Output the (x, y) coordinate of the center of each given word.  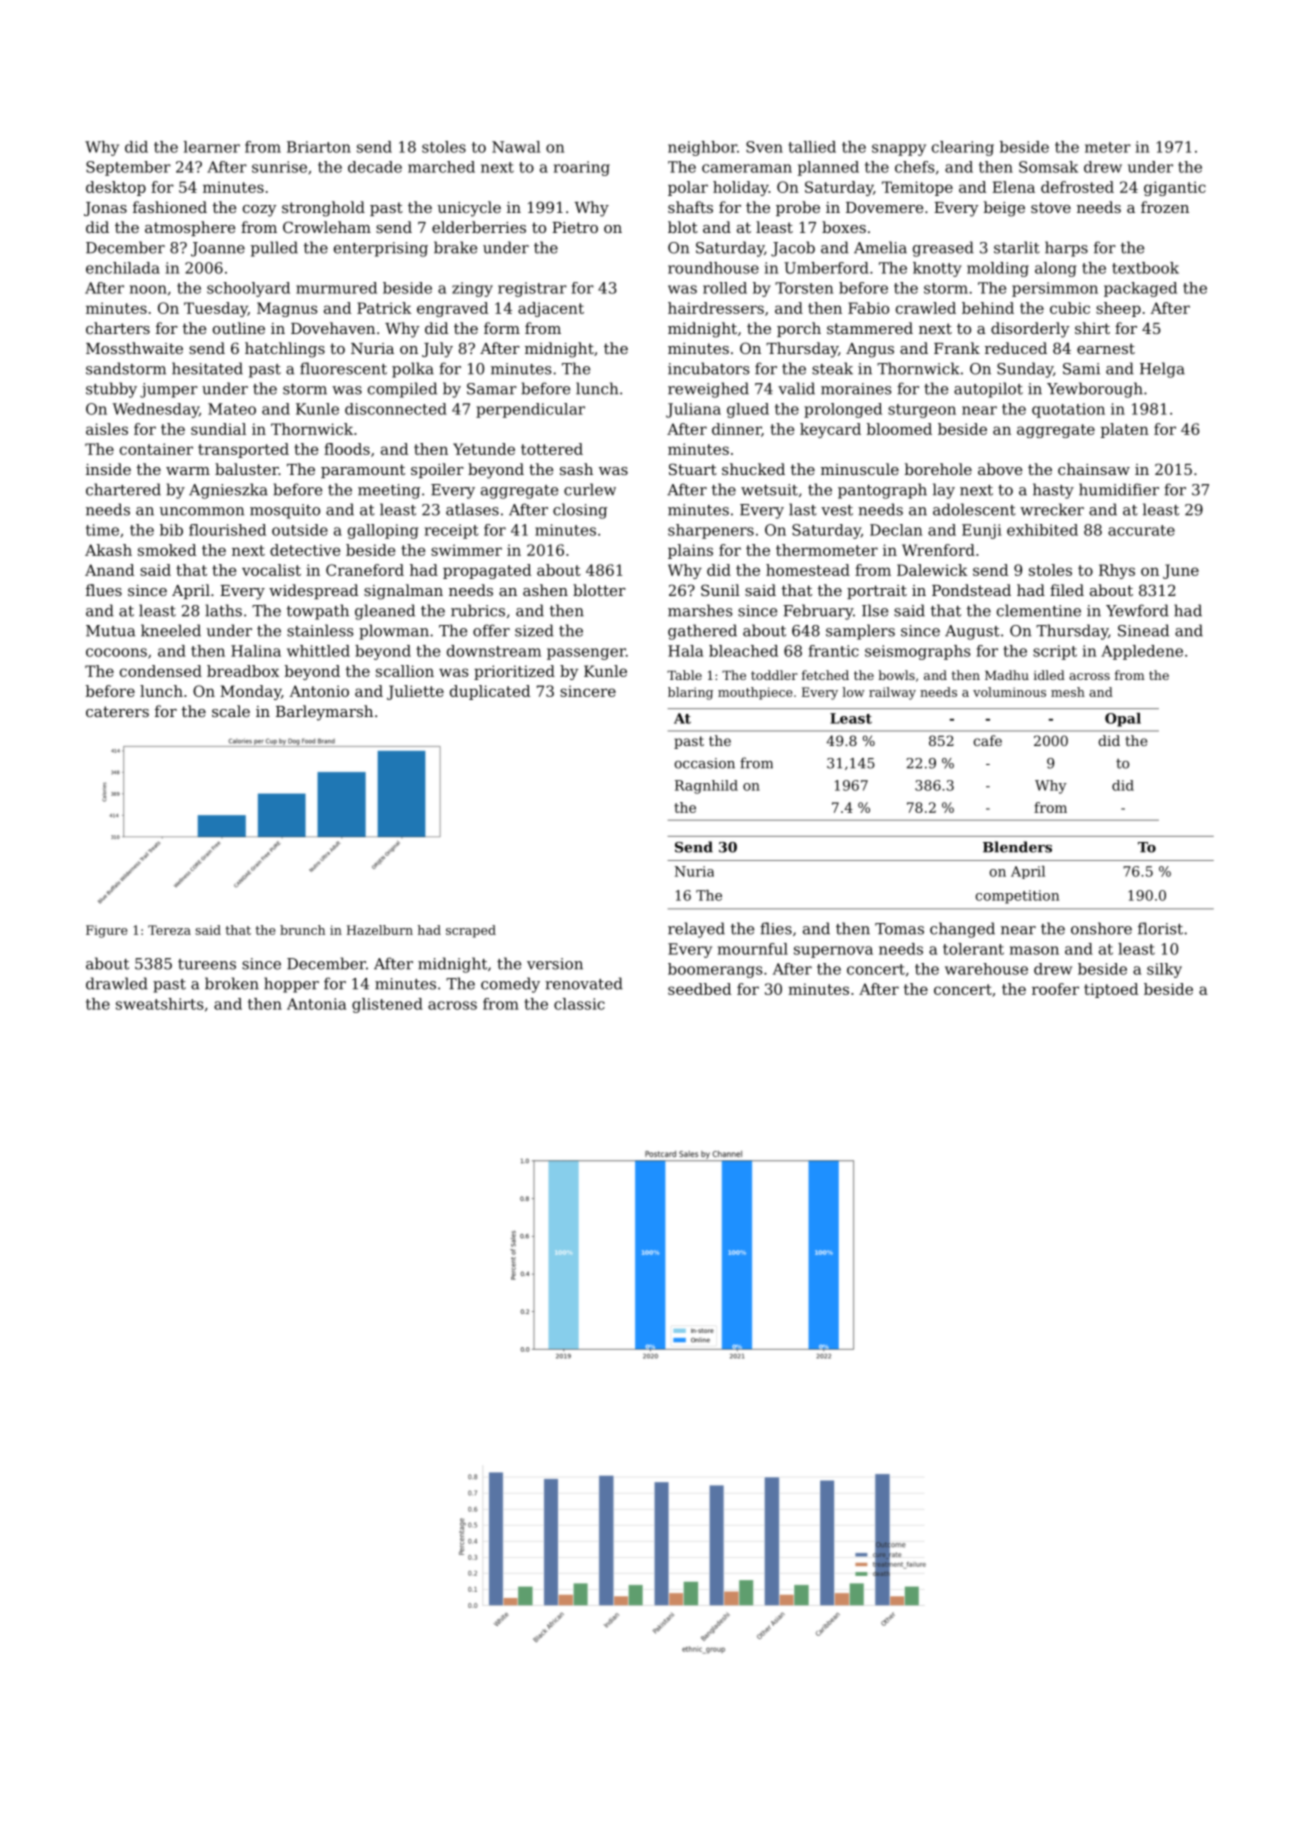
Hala (685, 651)
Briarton (319, 147)
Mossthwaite (134, 348)
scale (231, 711)
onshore (1101, 928)
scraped (471, 931)
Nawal (516, 147)
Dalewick (932, 570)
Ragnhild (706, 787)
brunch (302, 930)
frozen (1165, 207)
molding (998, 269)
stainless (320, 630)
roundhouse (713, 268)
